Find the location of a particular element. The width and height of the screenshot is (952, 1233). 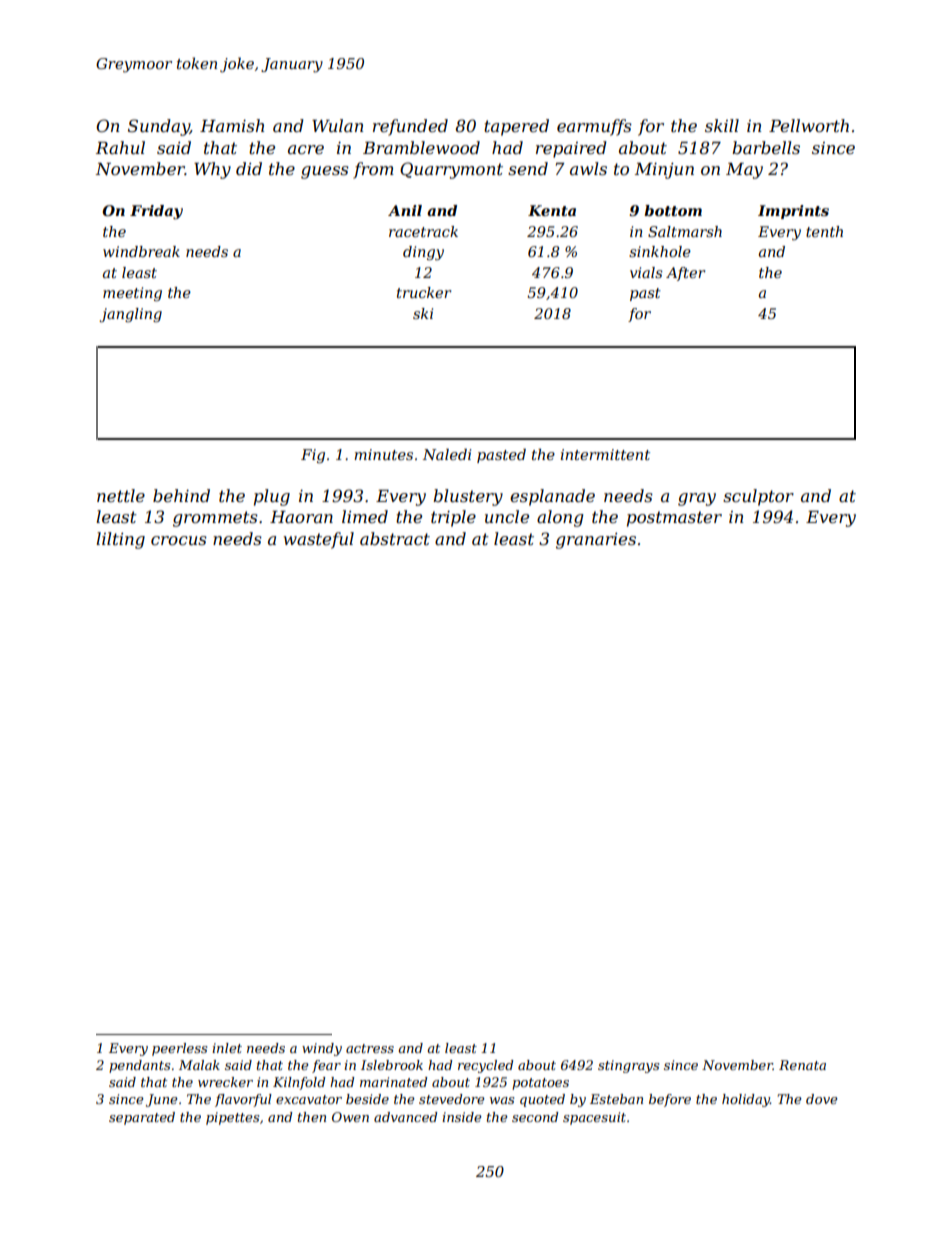

crocus is located at coordinates (179, 540).
